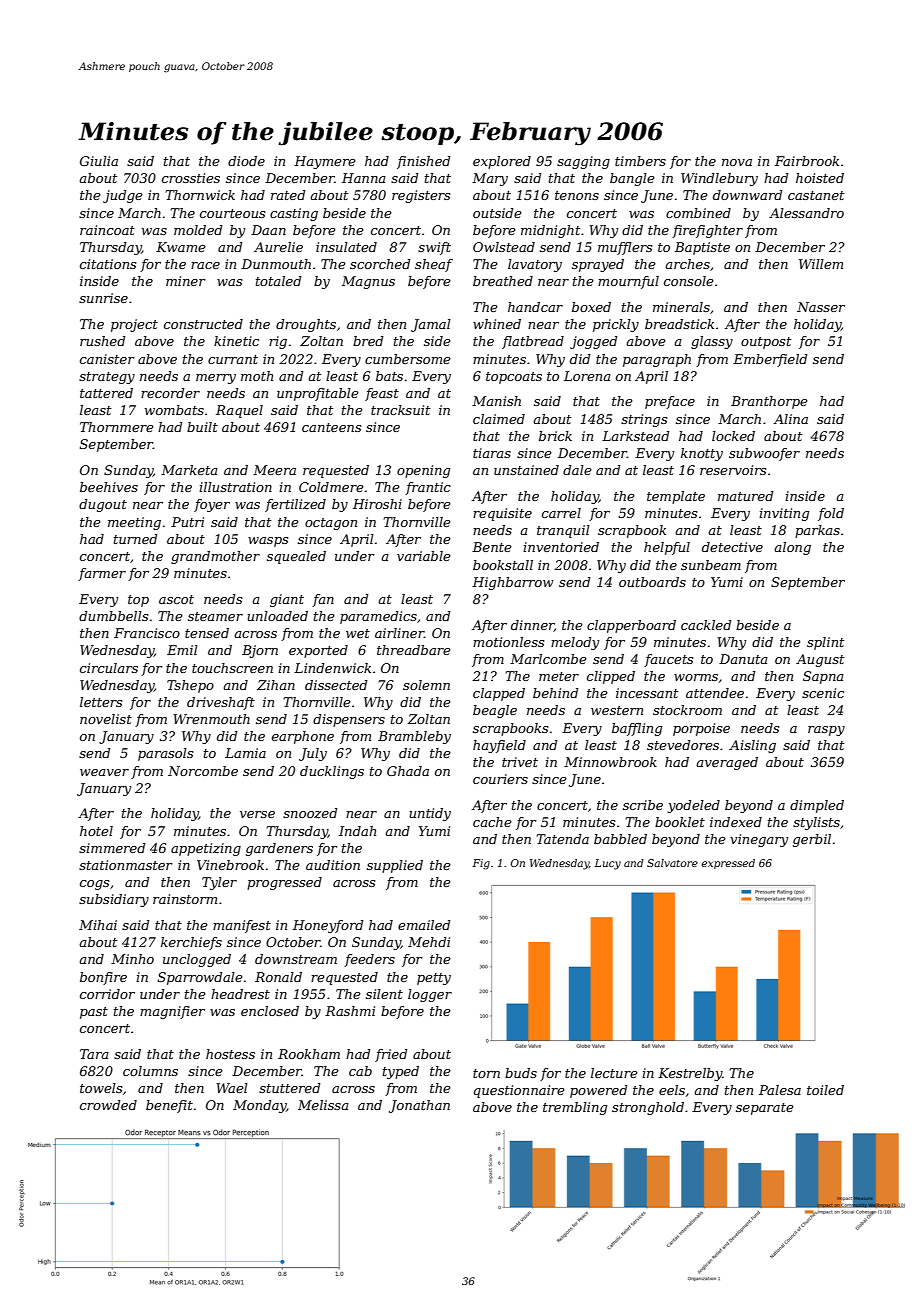 Image resolution: width=924 pixels, height=1308 pixels. What do you see at coordinates (434, 979) in the screenshot?
I see `petty` at bounding box center [434, 979].
